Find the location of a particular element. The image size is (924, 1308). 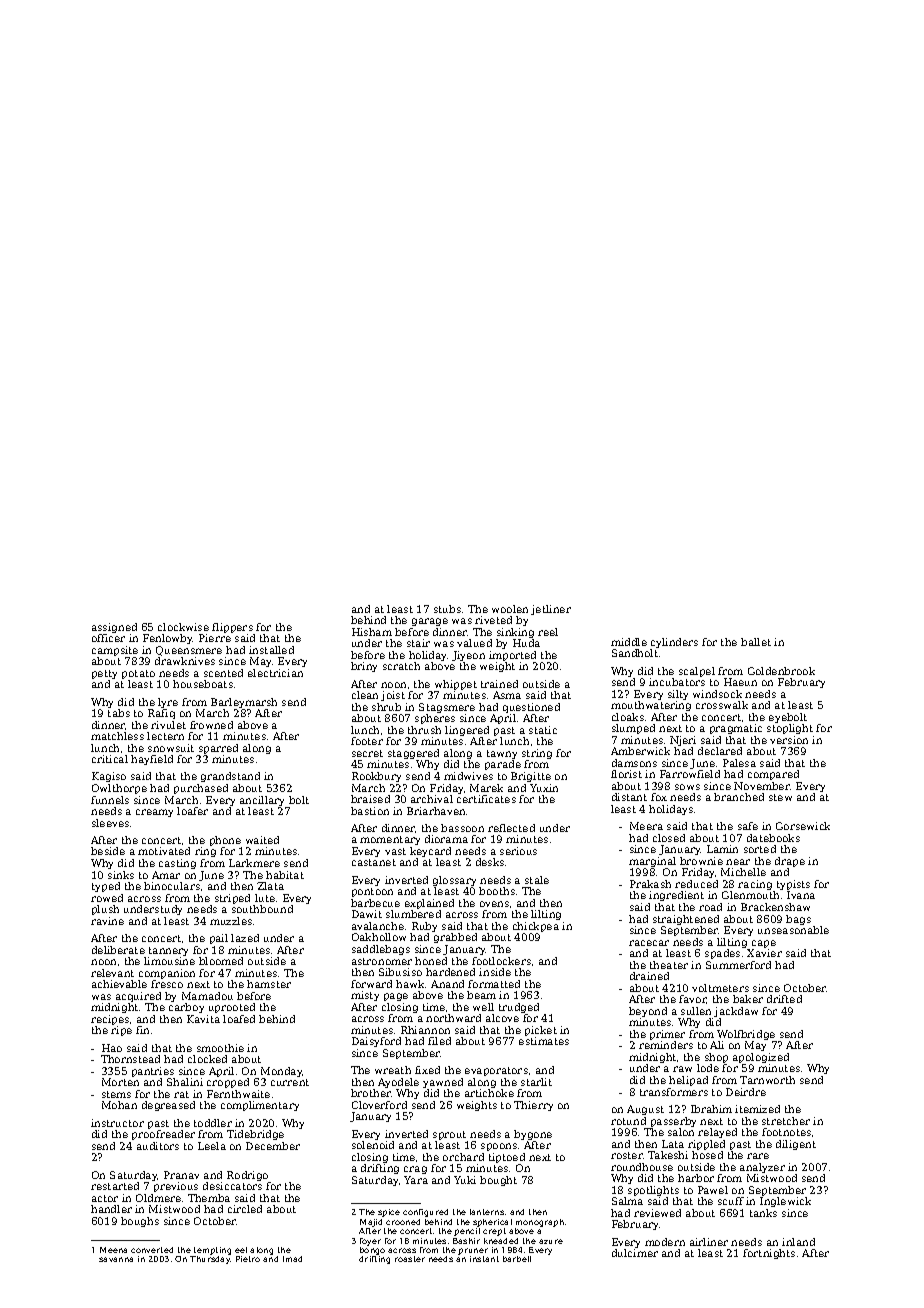

actor is located at coordinates (105, 1198).
